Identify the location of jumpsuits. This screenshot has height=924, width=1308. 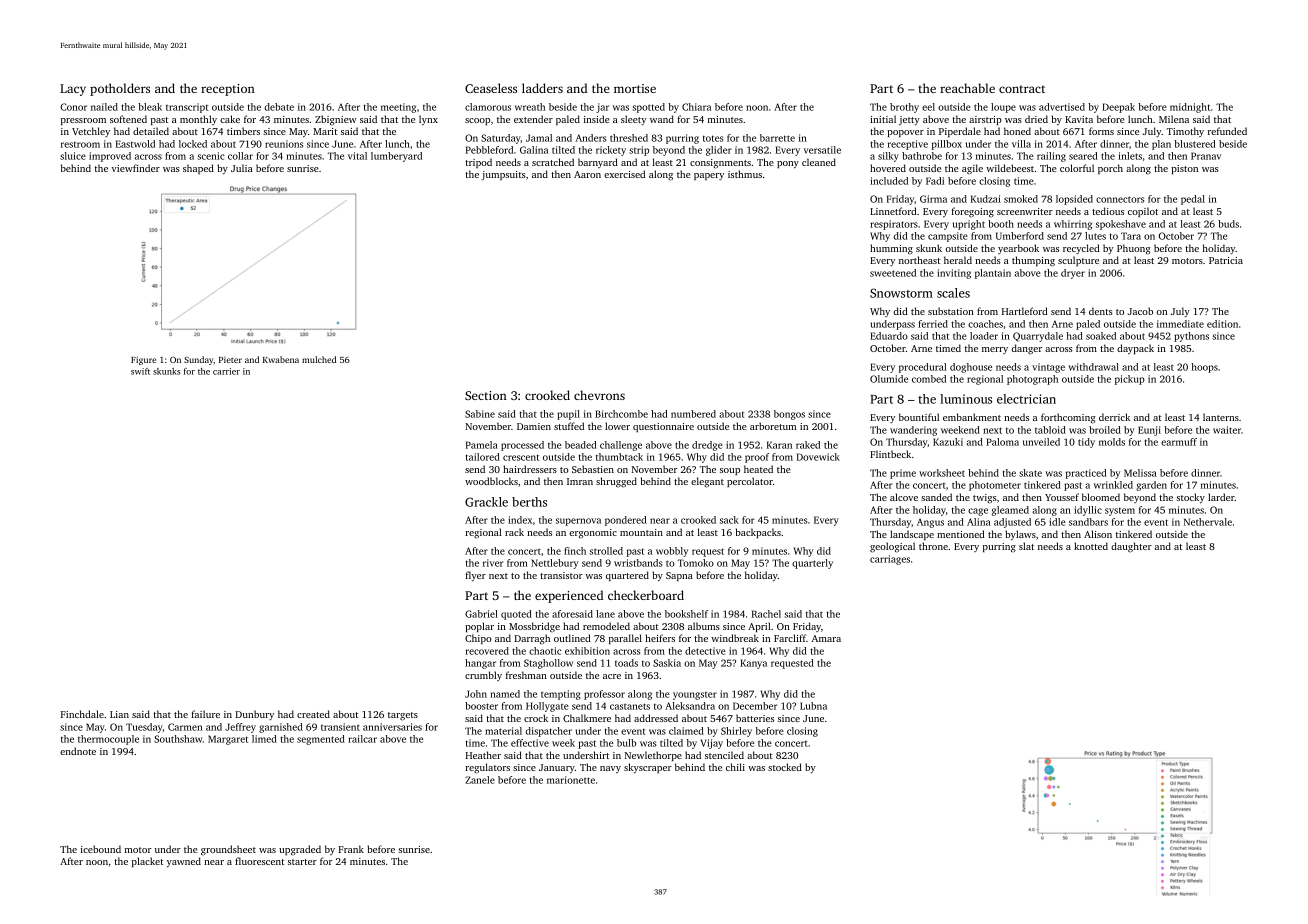
(503, 176).
